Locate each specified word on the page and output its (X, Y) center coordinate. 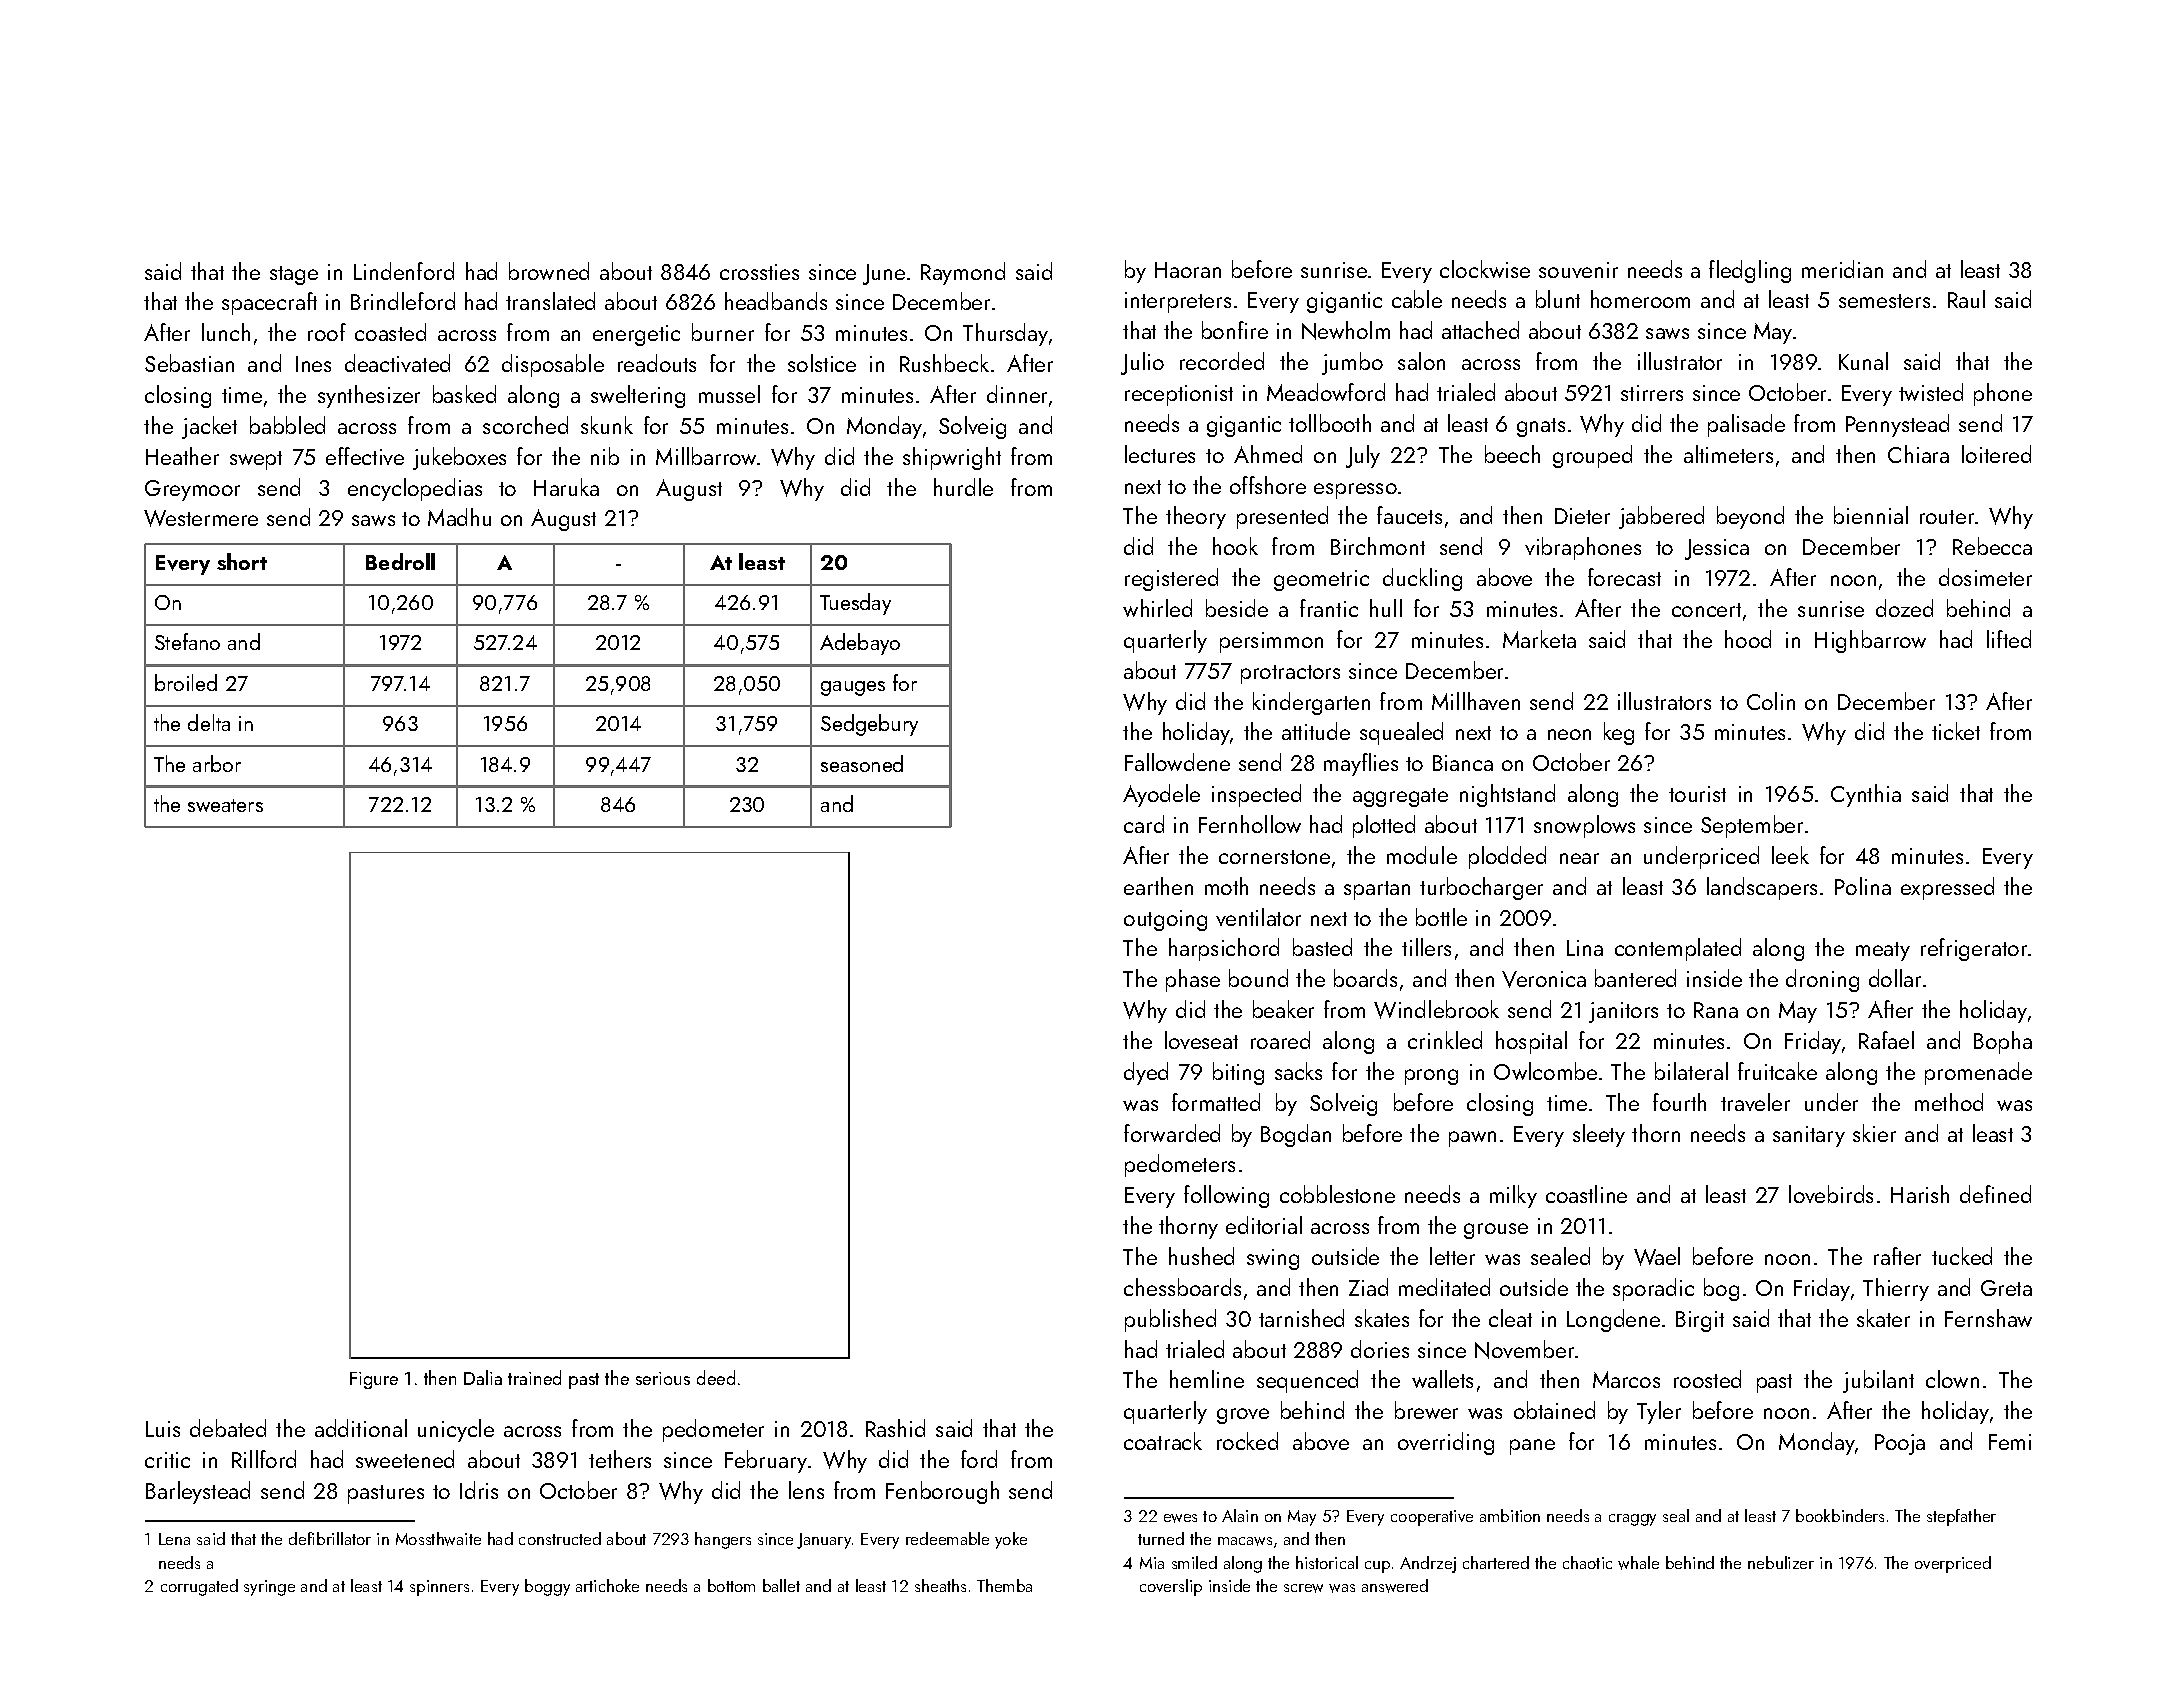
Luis (163, 1429)
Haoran (1188, 270)
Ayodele (1161, 795)
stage (294, 275)
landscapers (1762, 888)
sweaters (225, 805)
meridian (1842, 269)
